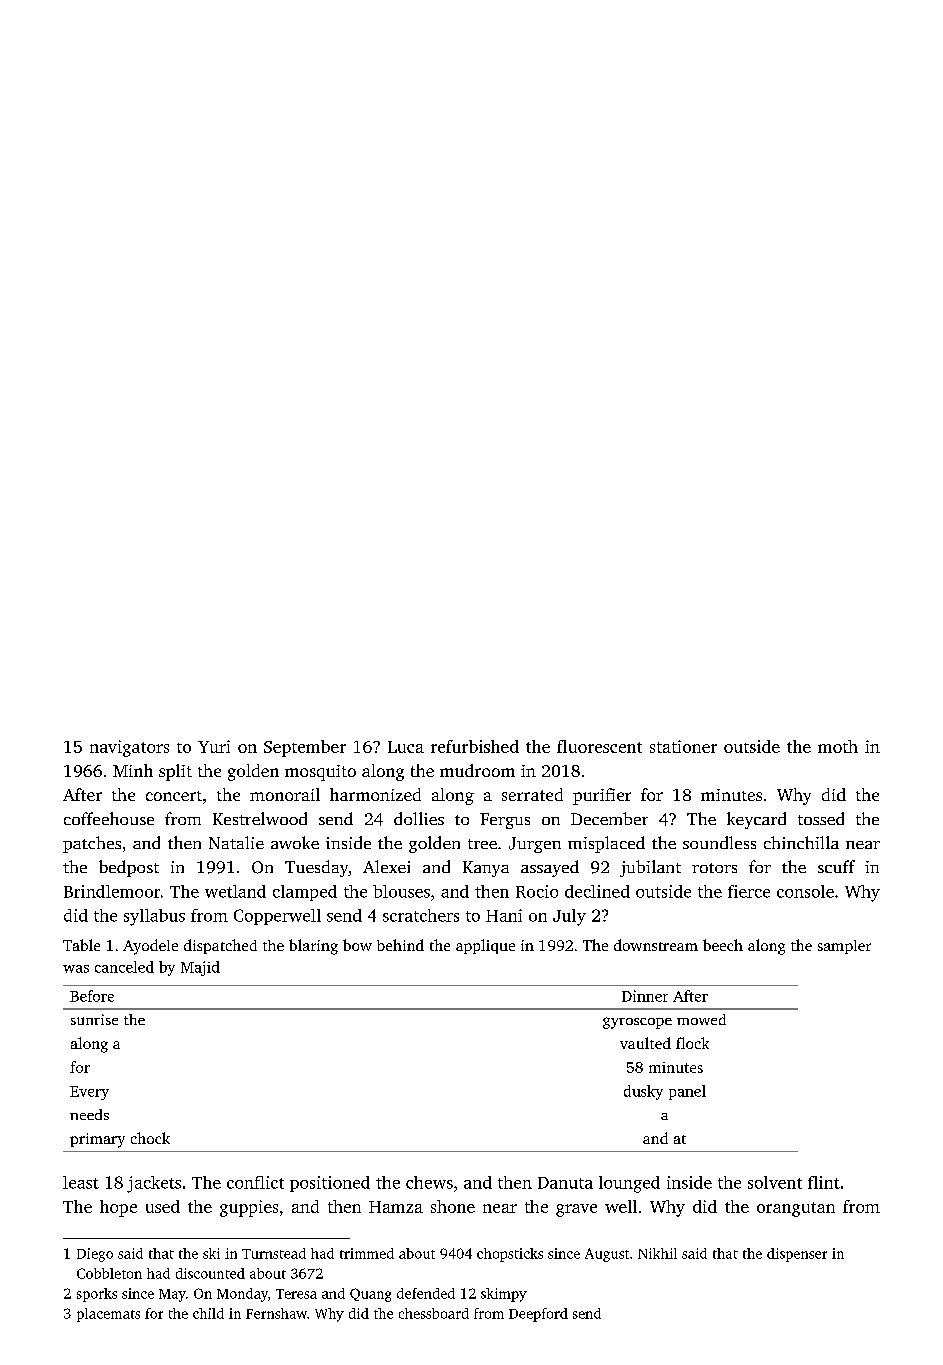 The image size is (943, 1365). Describe the element at coordinates (821, 818) in the document. I see `tossed` at that location.
